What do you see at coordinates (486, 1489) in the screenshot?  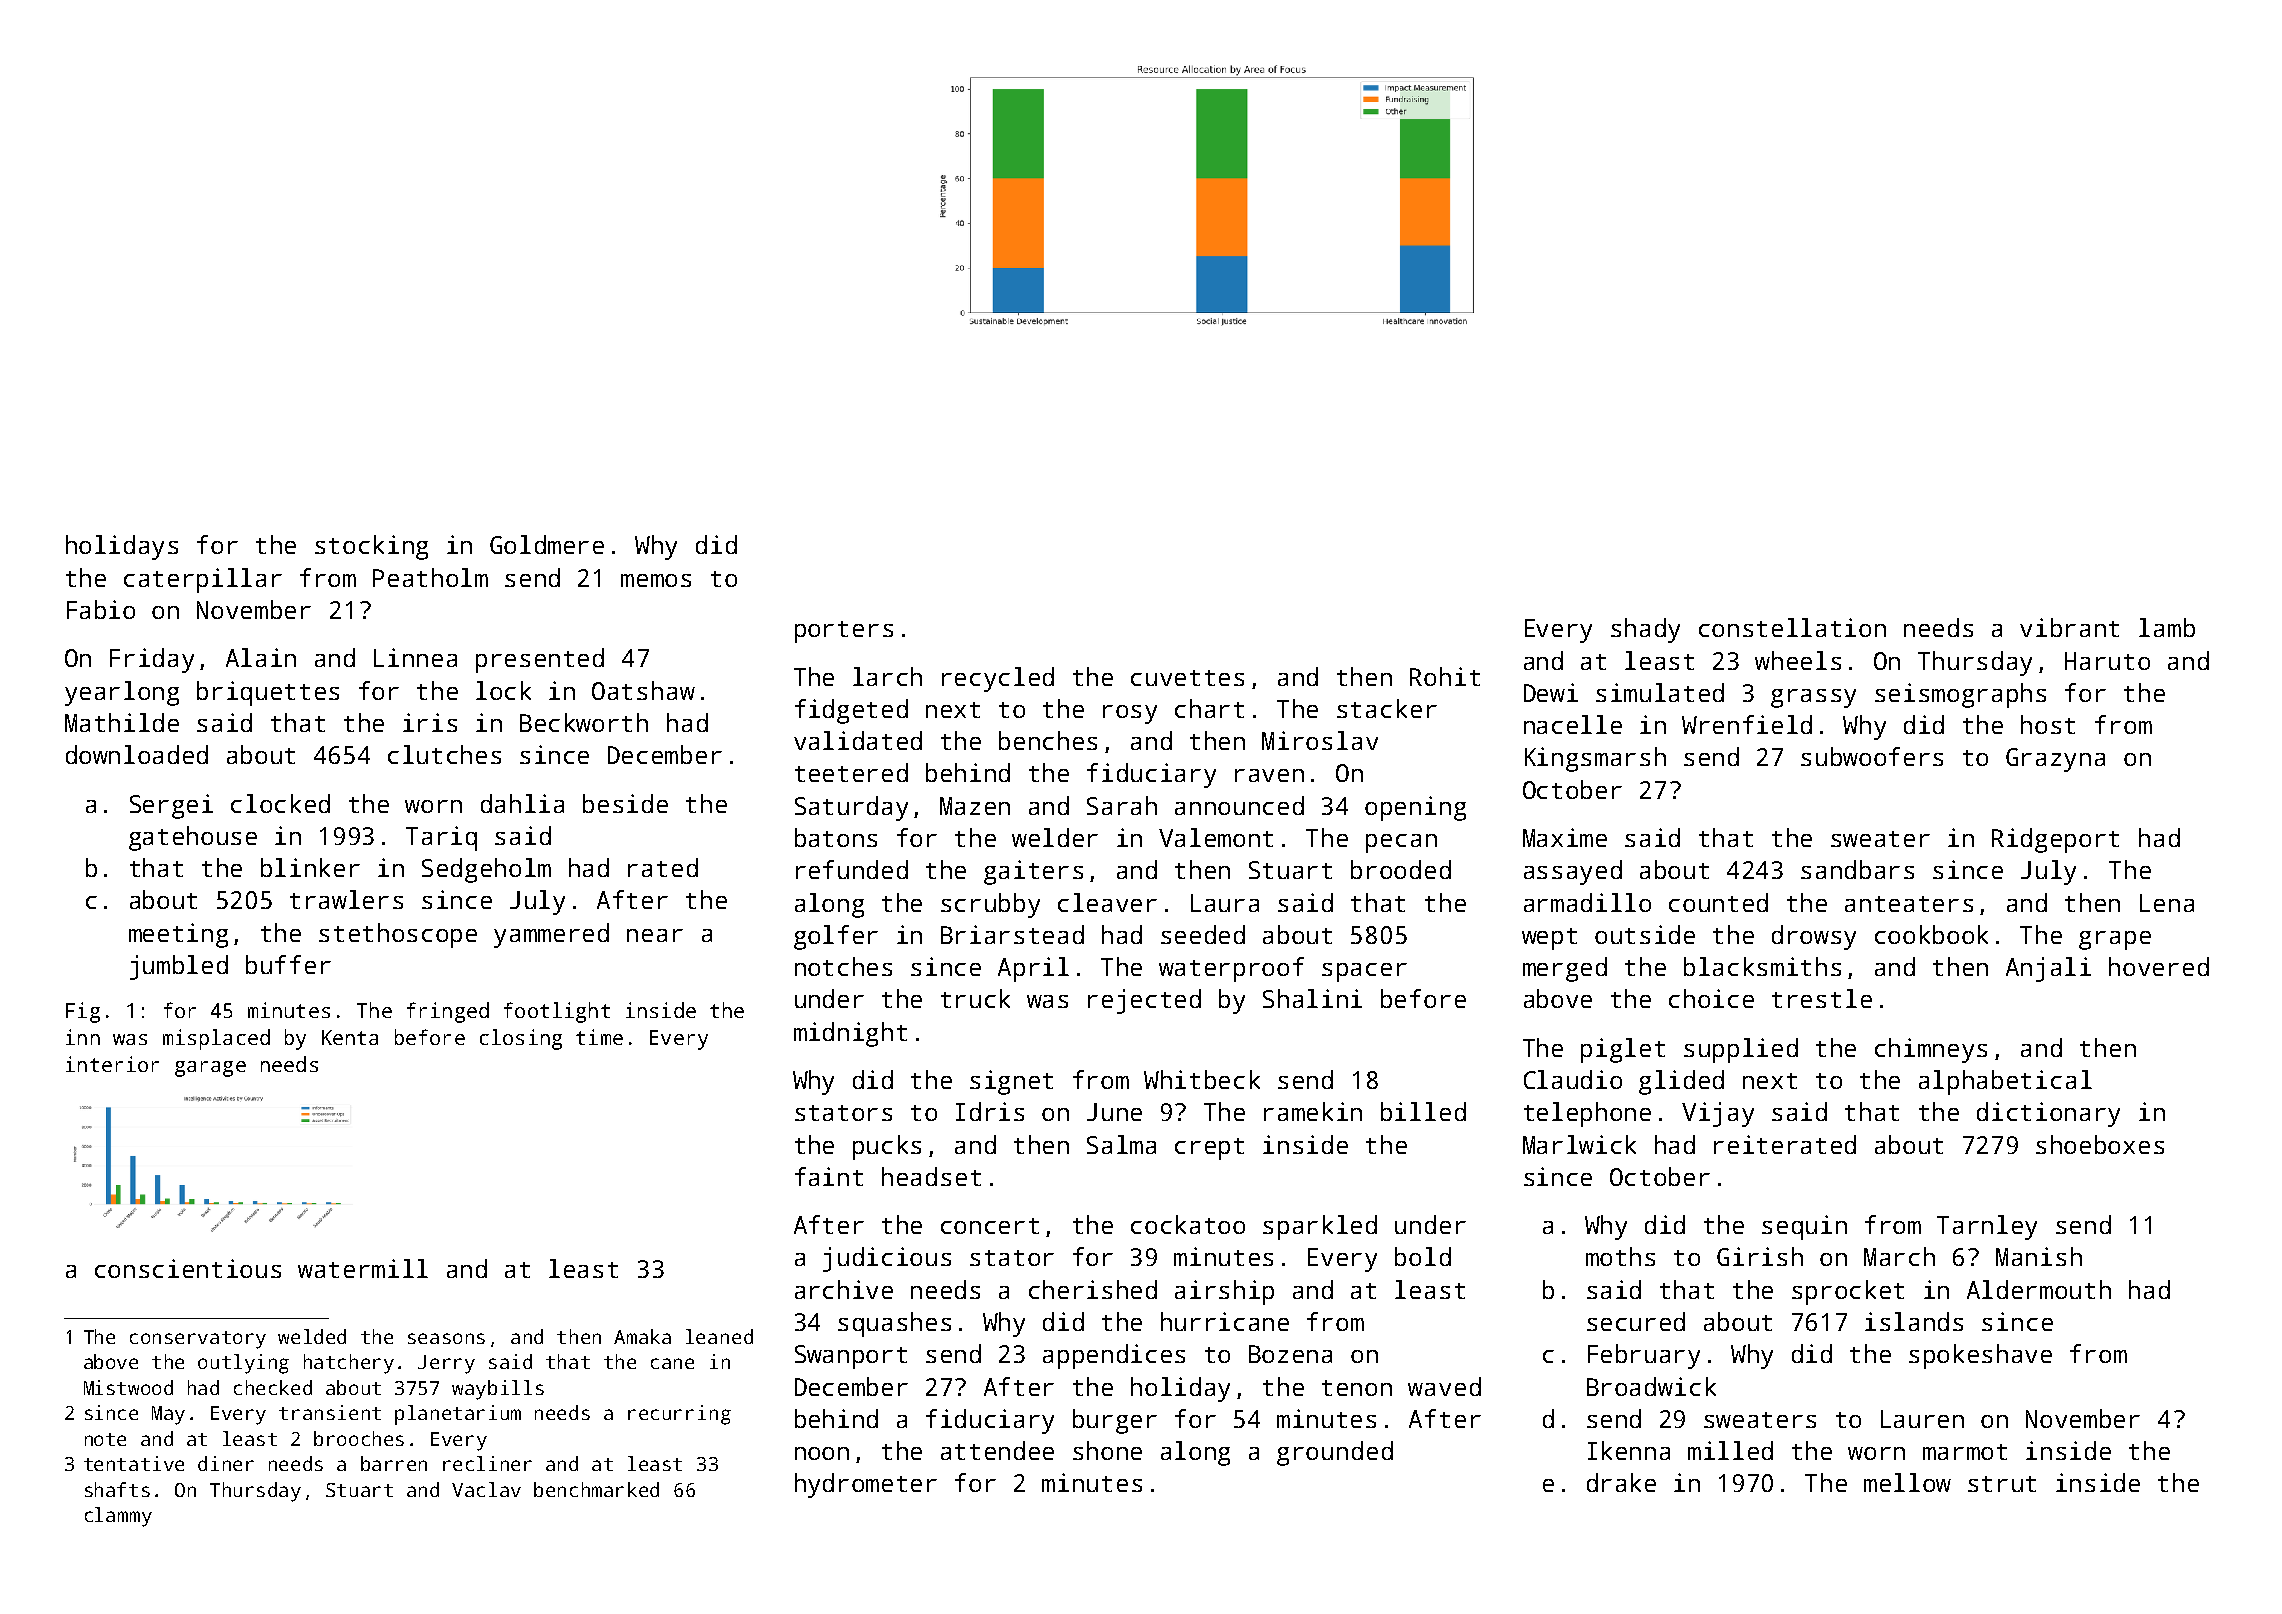 I see `Vaclav` at bounding box center [486, 1489].
